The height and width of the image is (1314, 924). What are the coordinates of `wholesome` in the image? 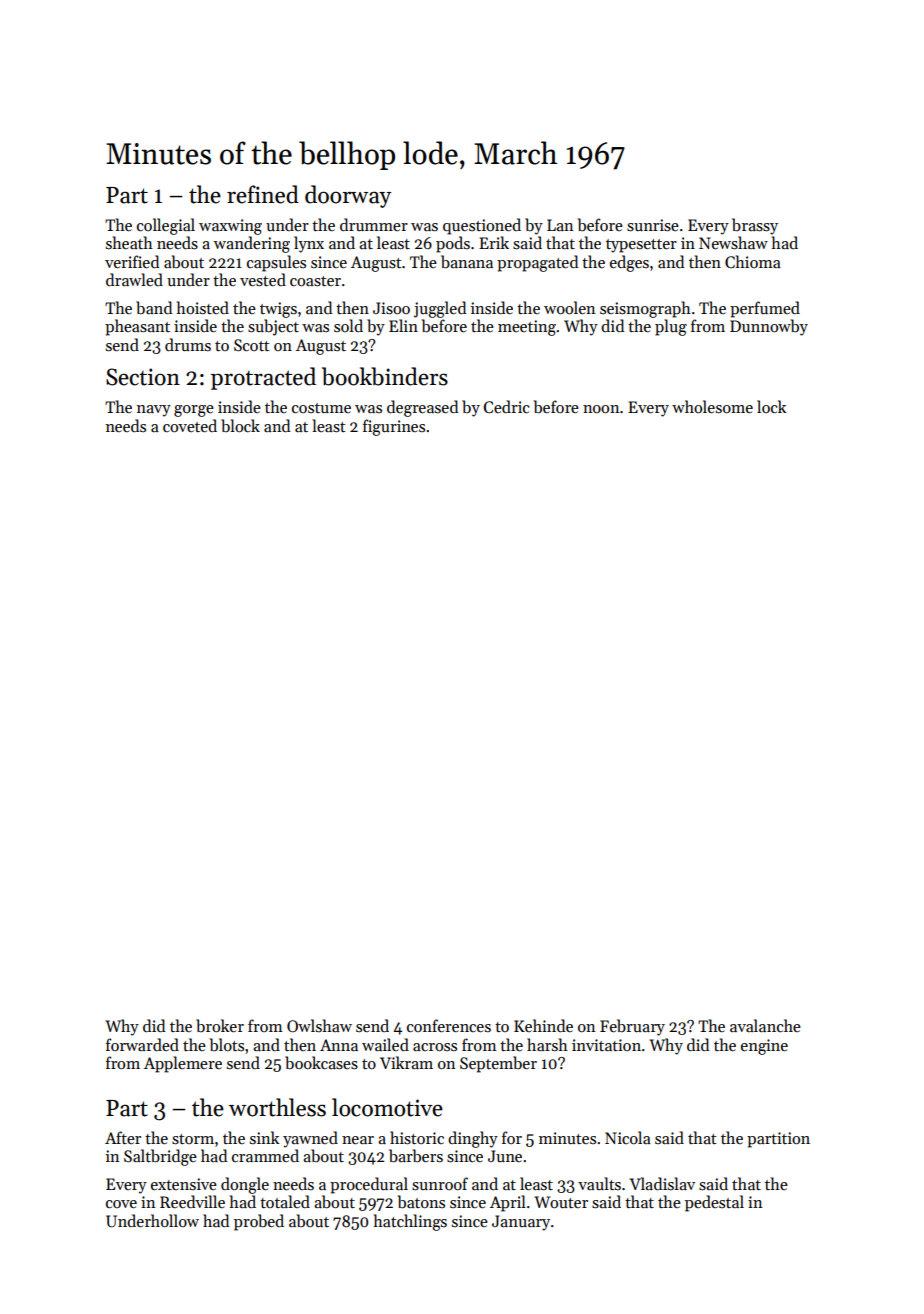 It's located at (712, 406).
